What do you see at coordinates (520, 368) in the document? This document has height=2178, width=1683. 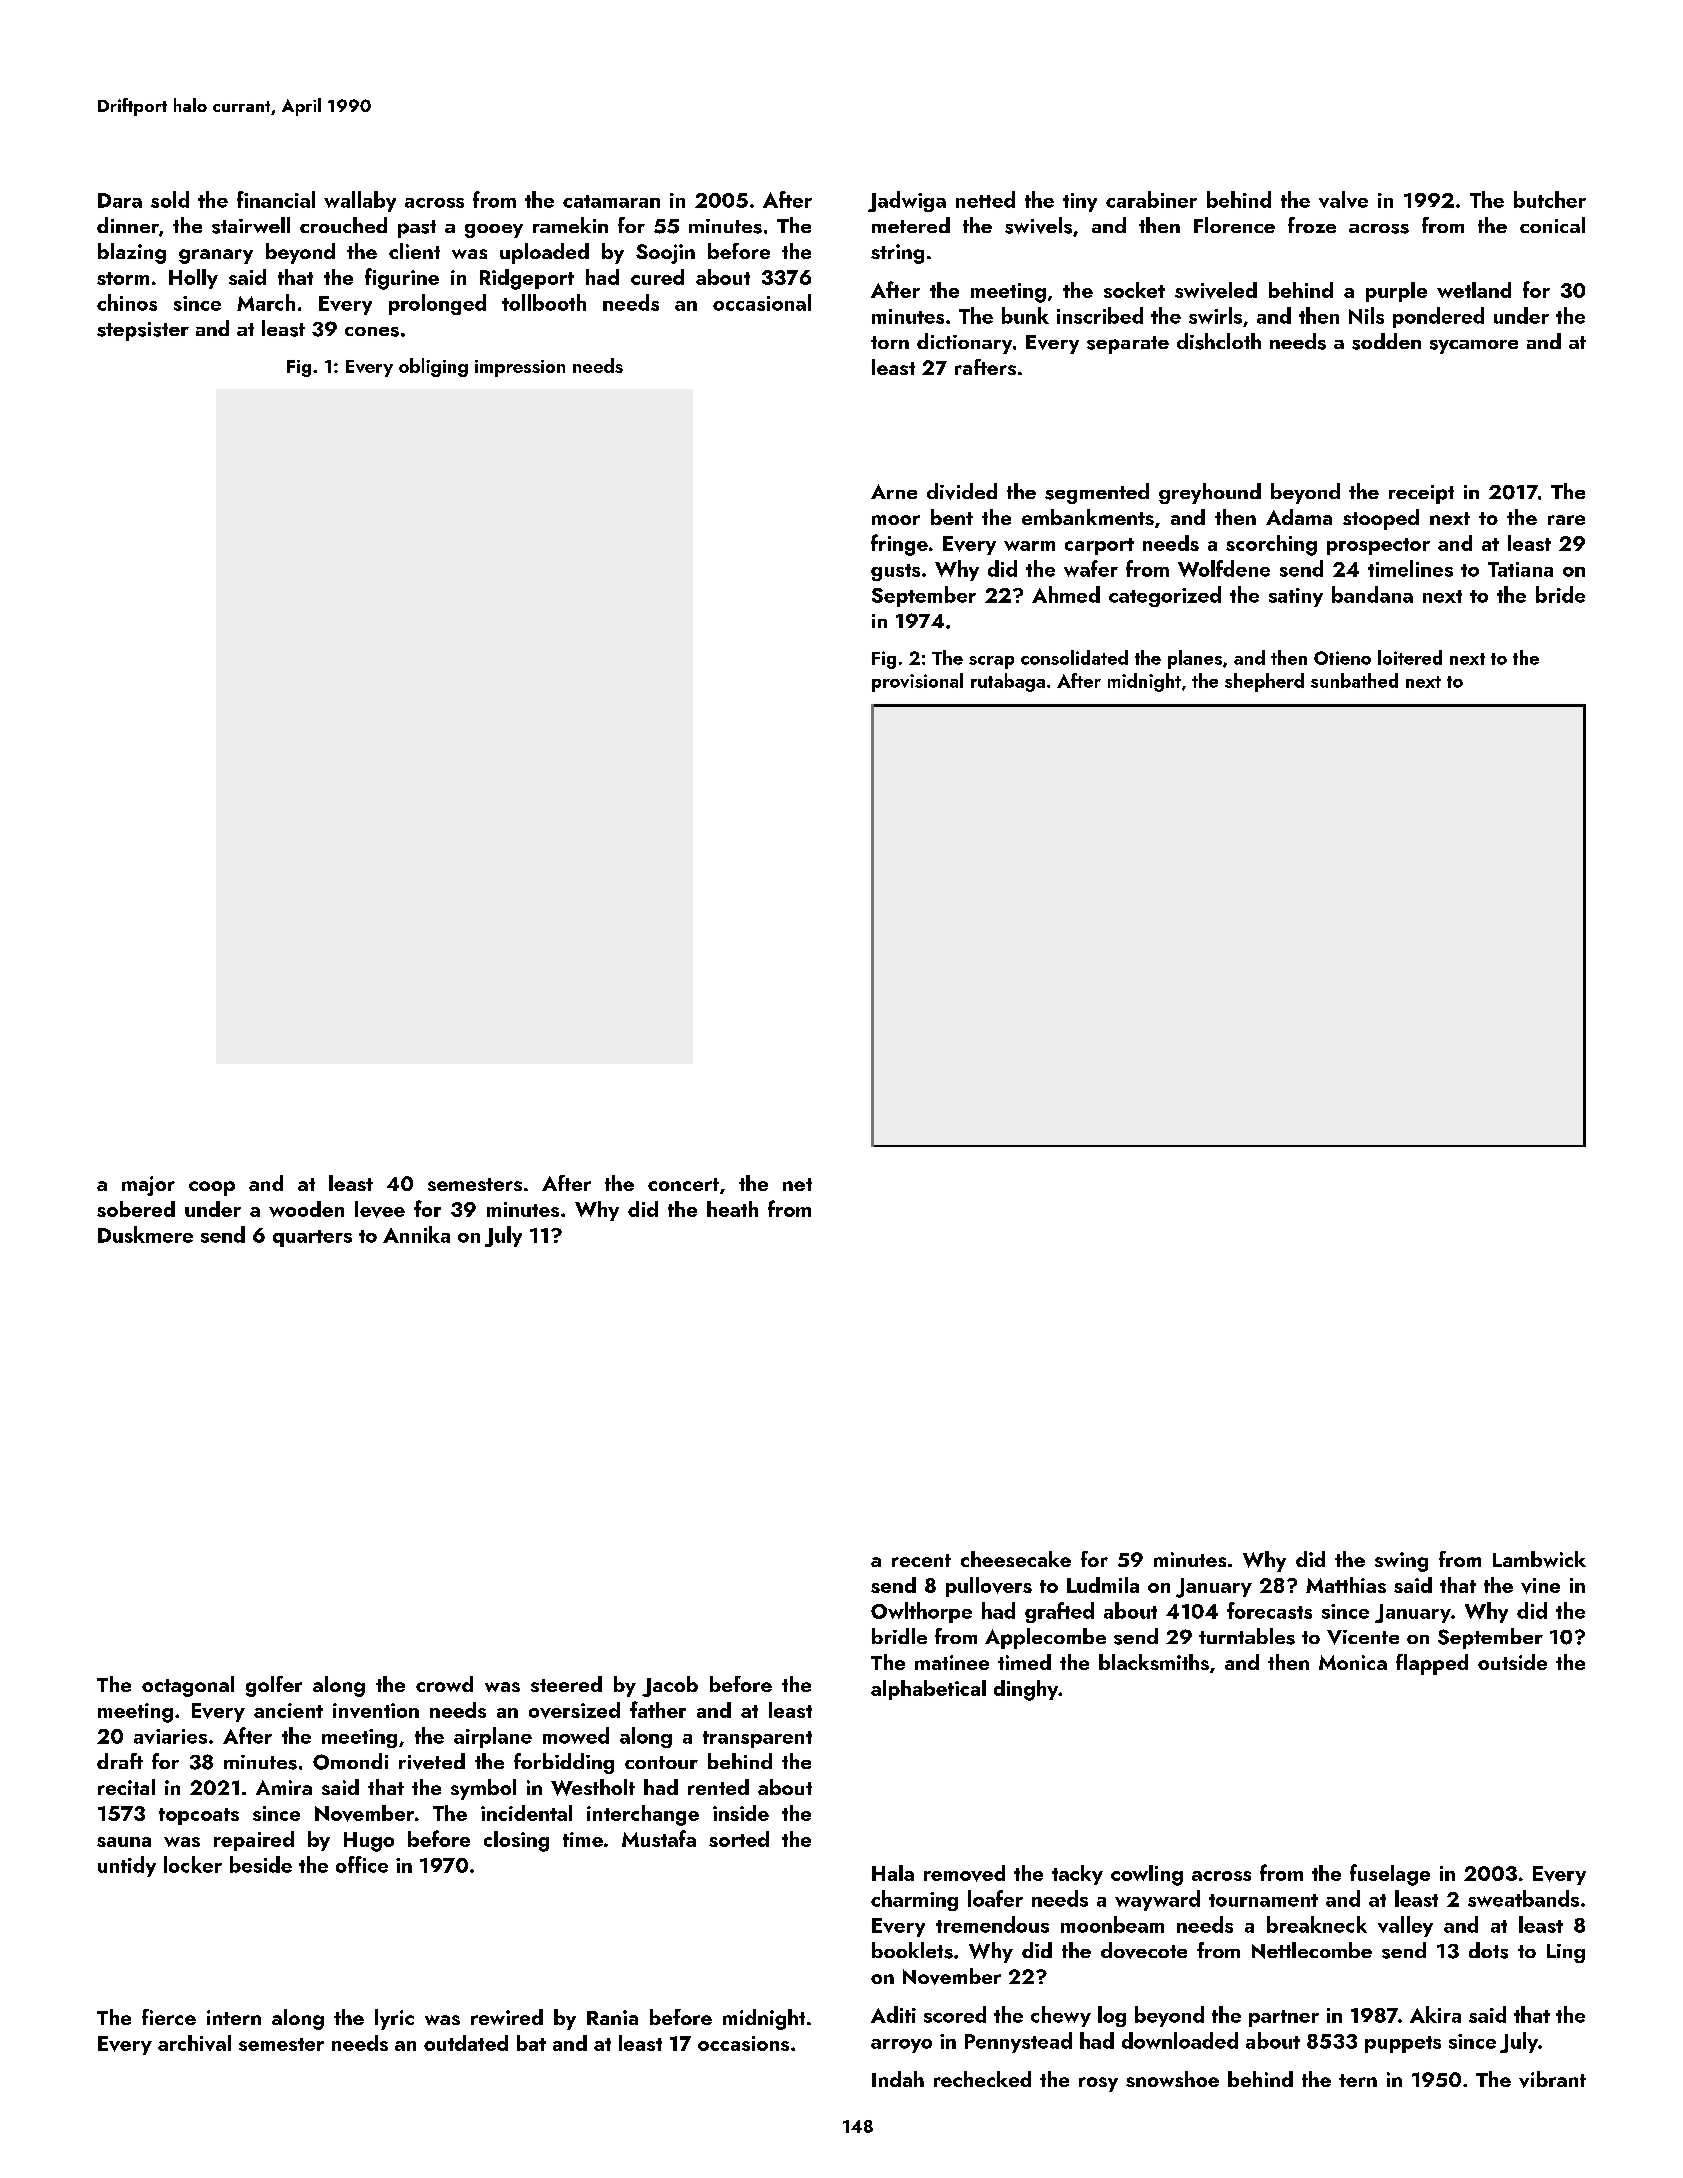 I see `impression` at bounding box center [520, 368].
